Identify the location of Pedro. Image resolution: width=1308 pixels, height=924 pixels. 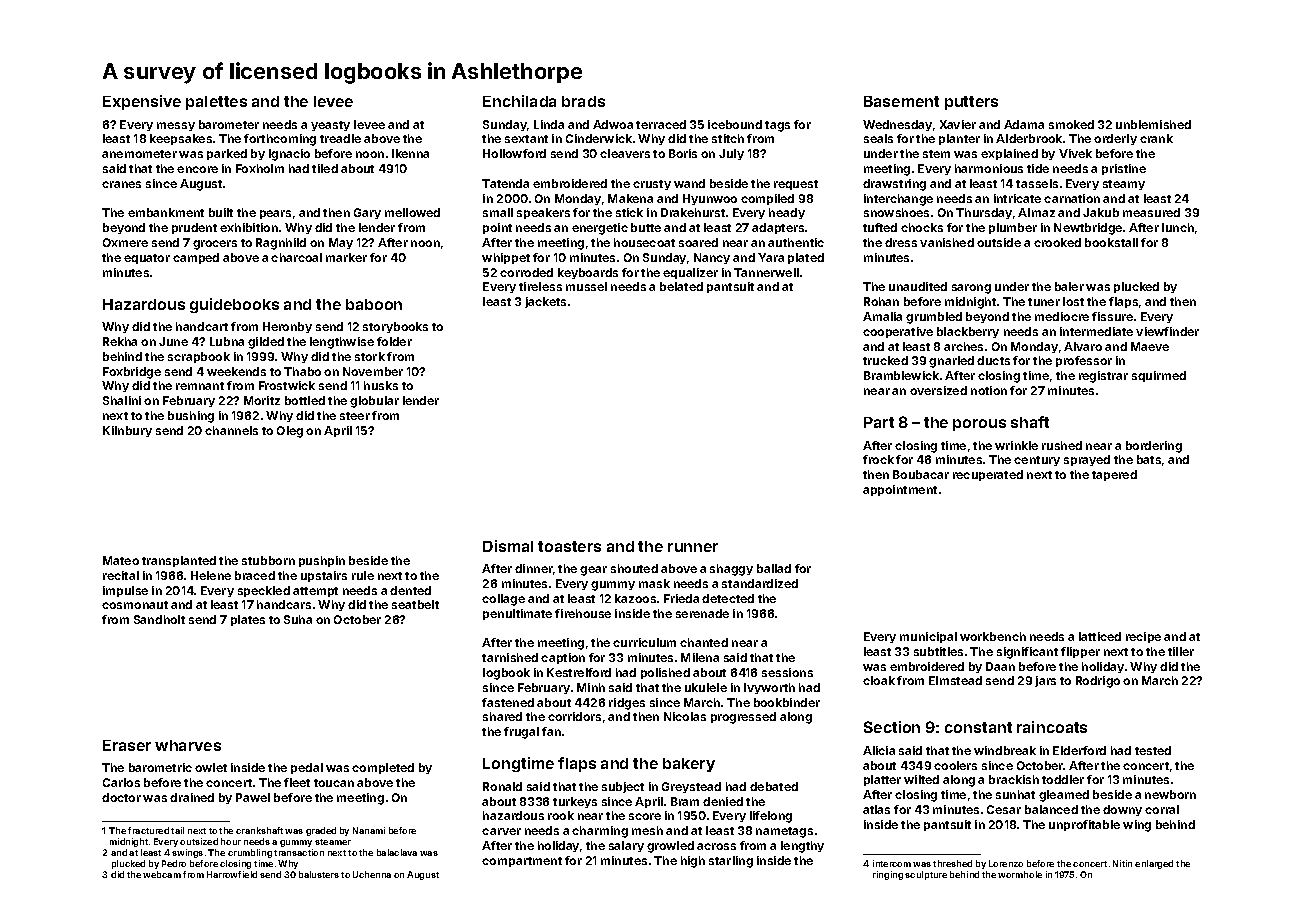
(174, 863).
